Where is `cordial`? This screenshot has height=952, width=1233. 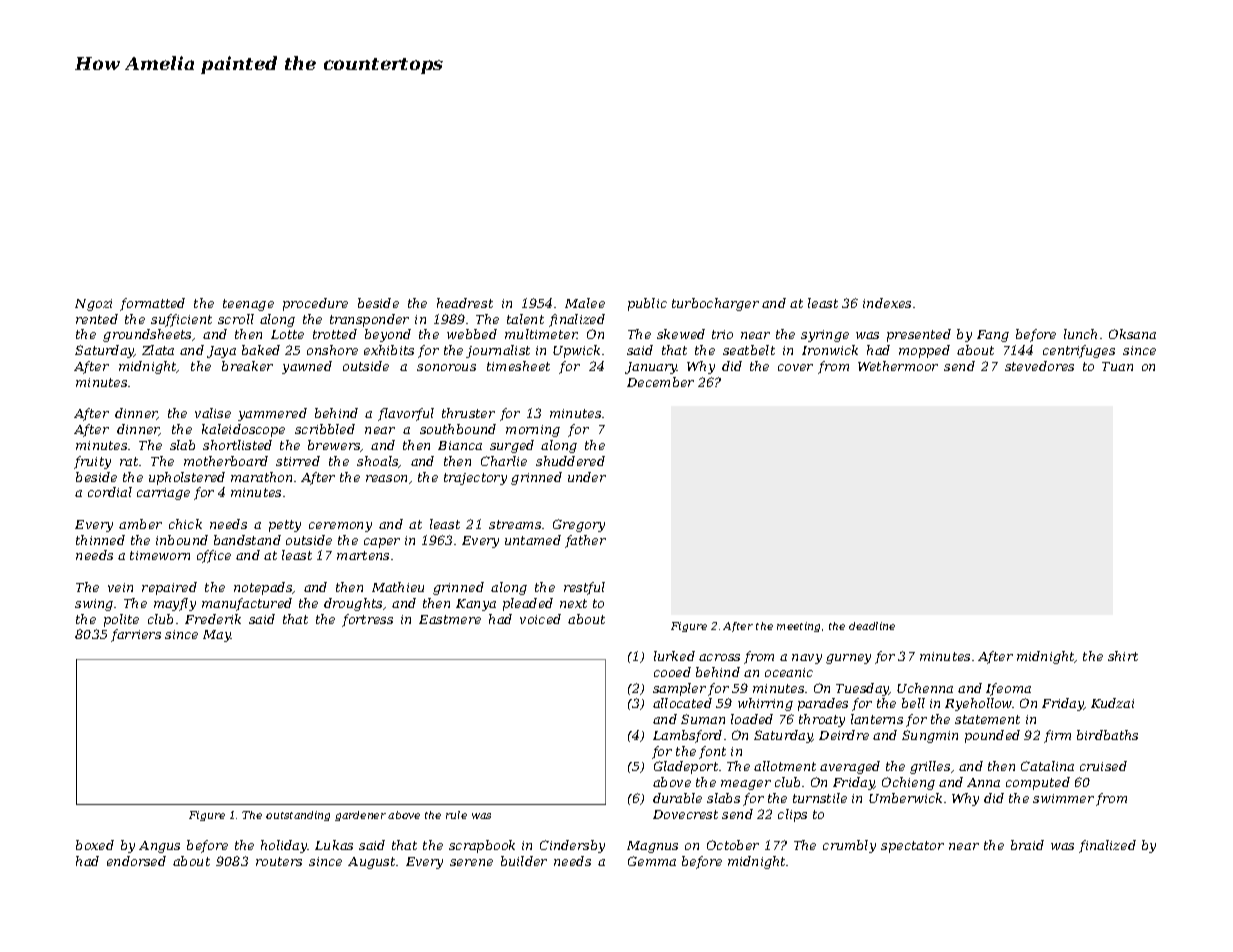
cordial is located at coordinates (110, 492).
